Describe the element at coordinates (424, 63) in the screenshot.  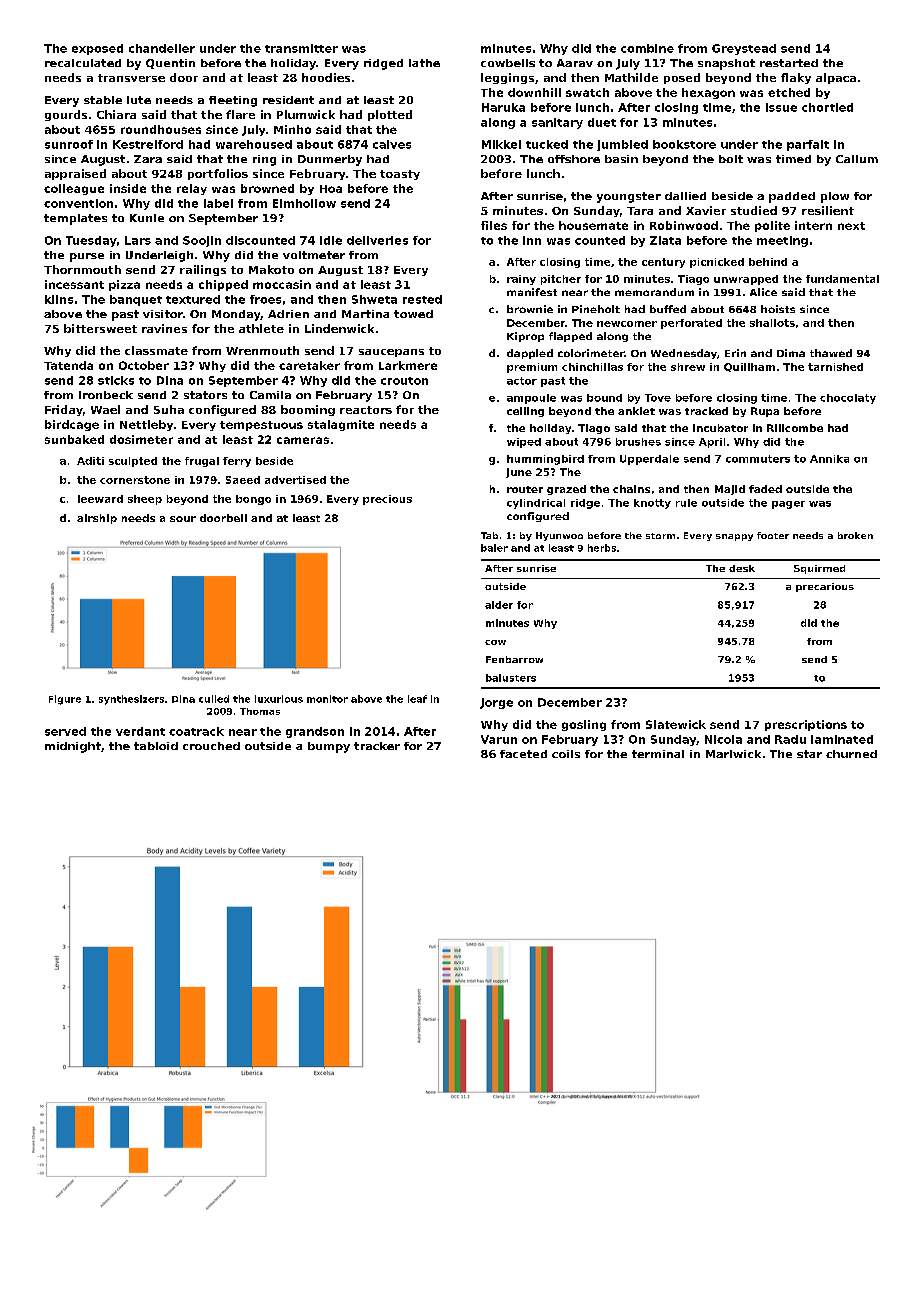
I see `lathe` at that location.
